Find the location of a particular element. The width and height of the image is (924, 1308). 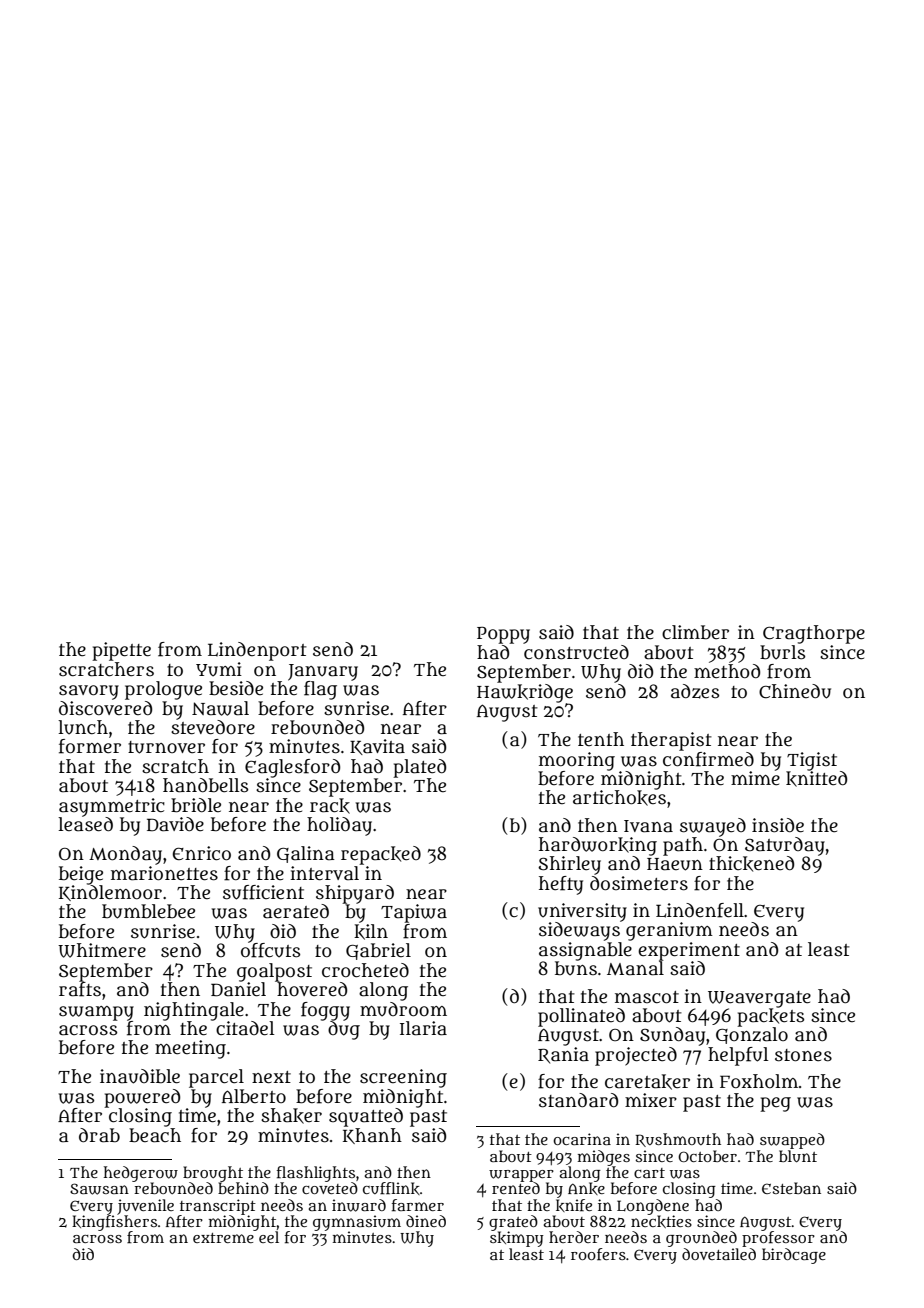

extreme is located at coordinates (223, 1238).
